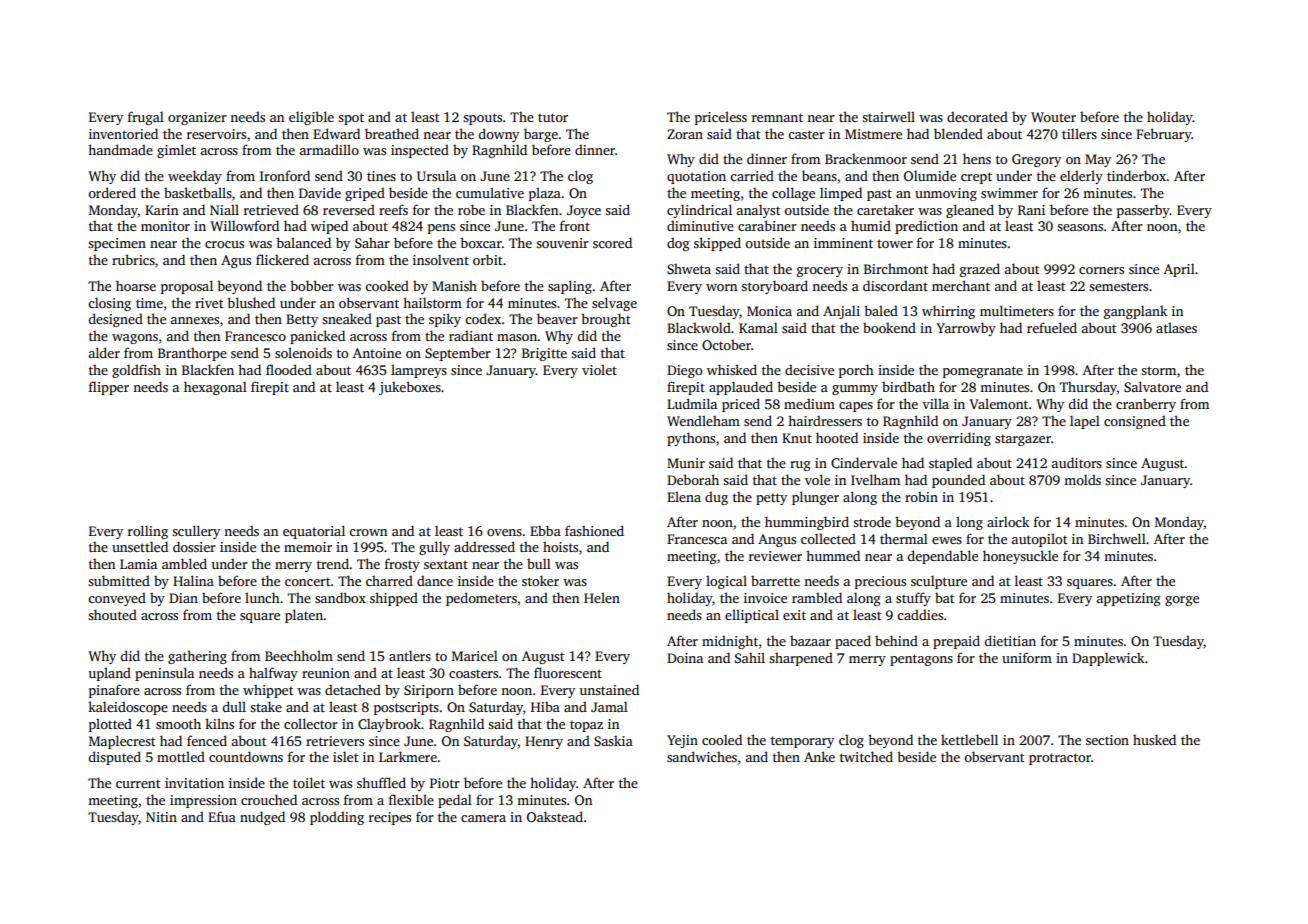 Image resolution: width=1308 pixels, height=924 pixels. I want to click on nudged, so click(262, 818).
